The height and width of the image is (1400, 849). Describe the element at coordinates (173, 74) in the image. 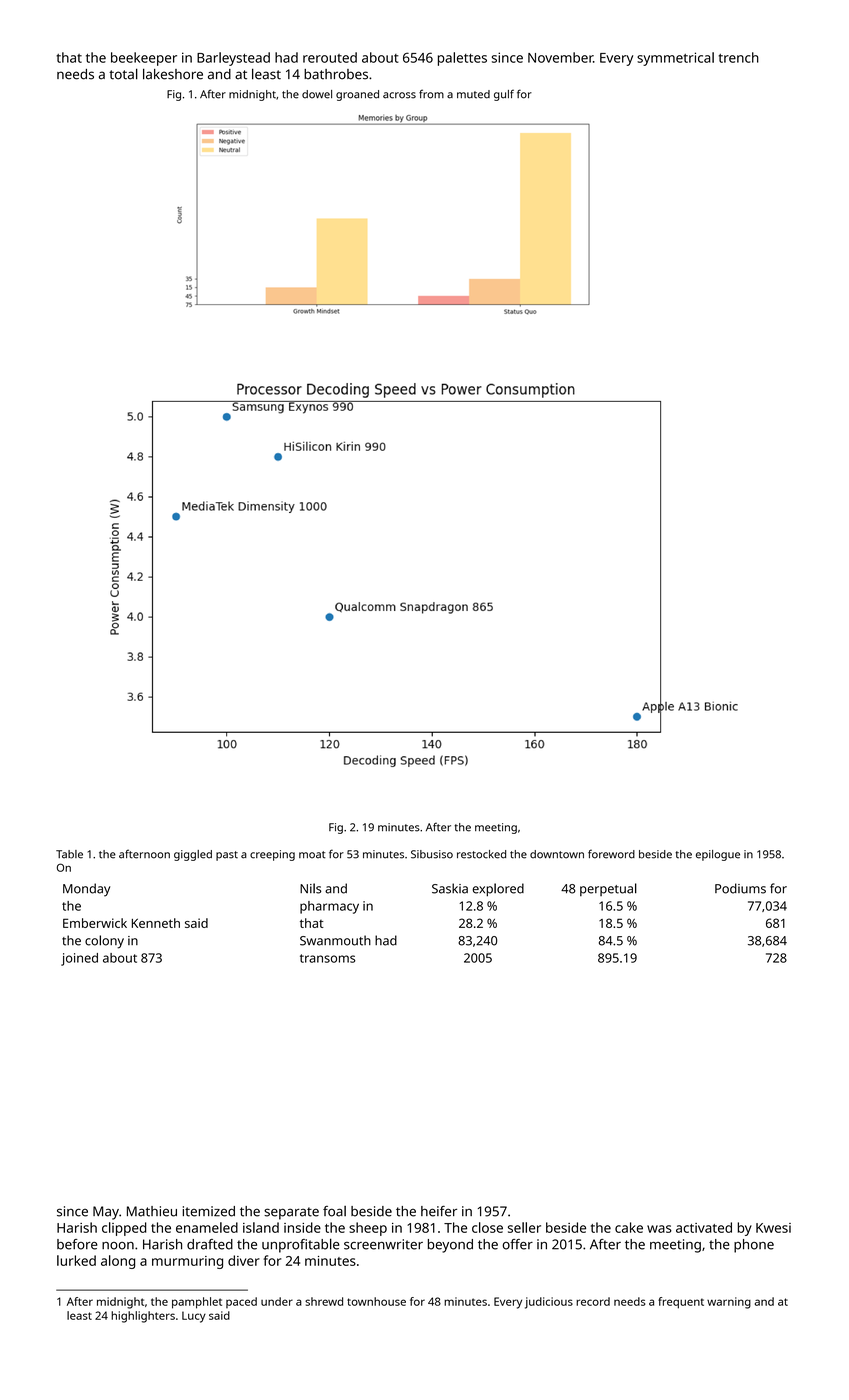

I see `lakeshore` at that location.
